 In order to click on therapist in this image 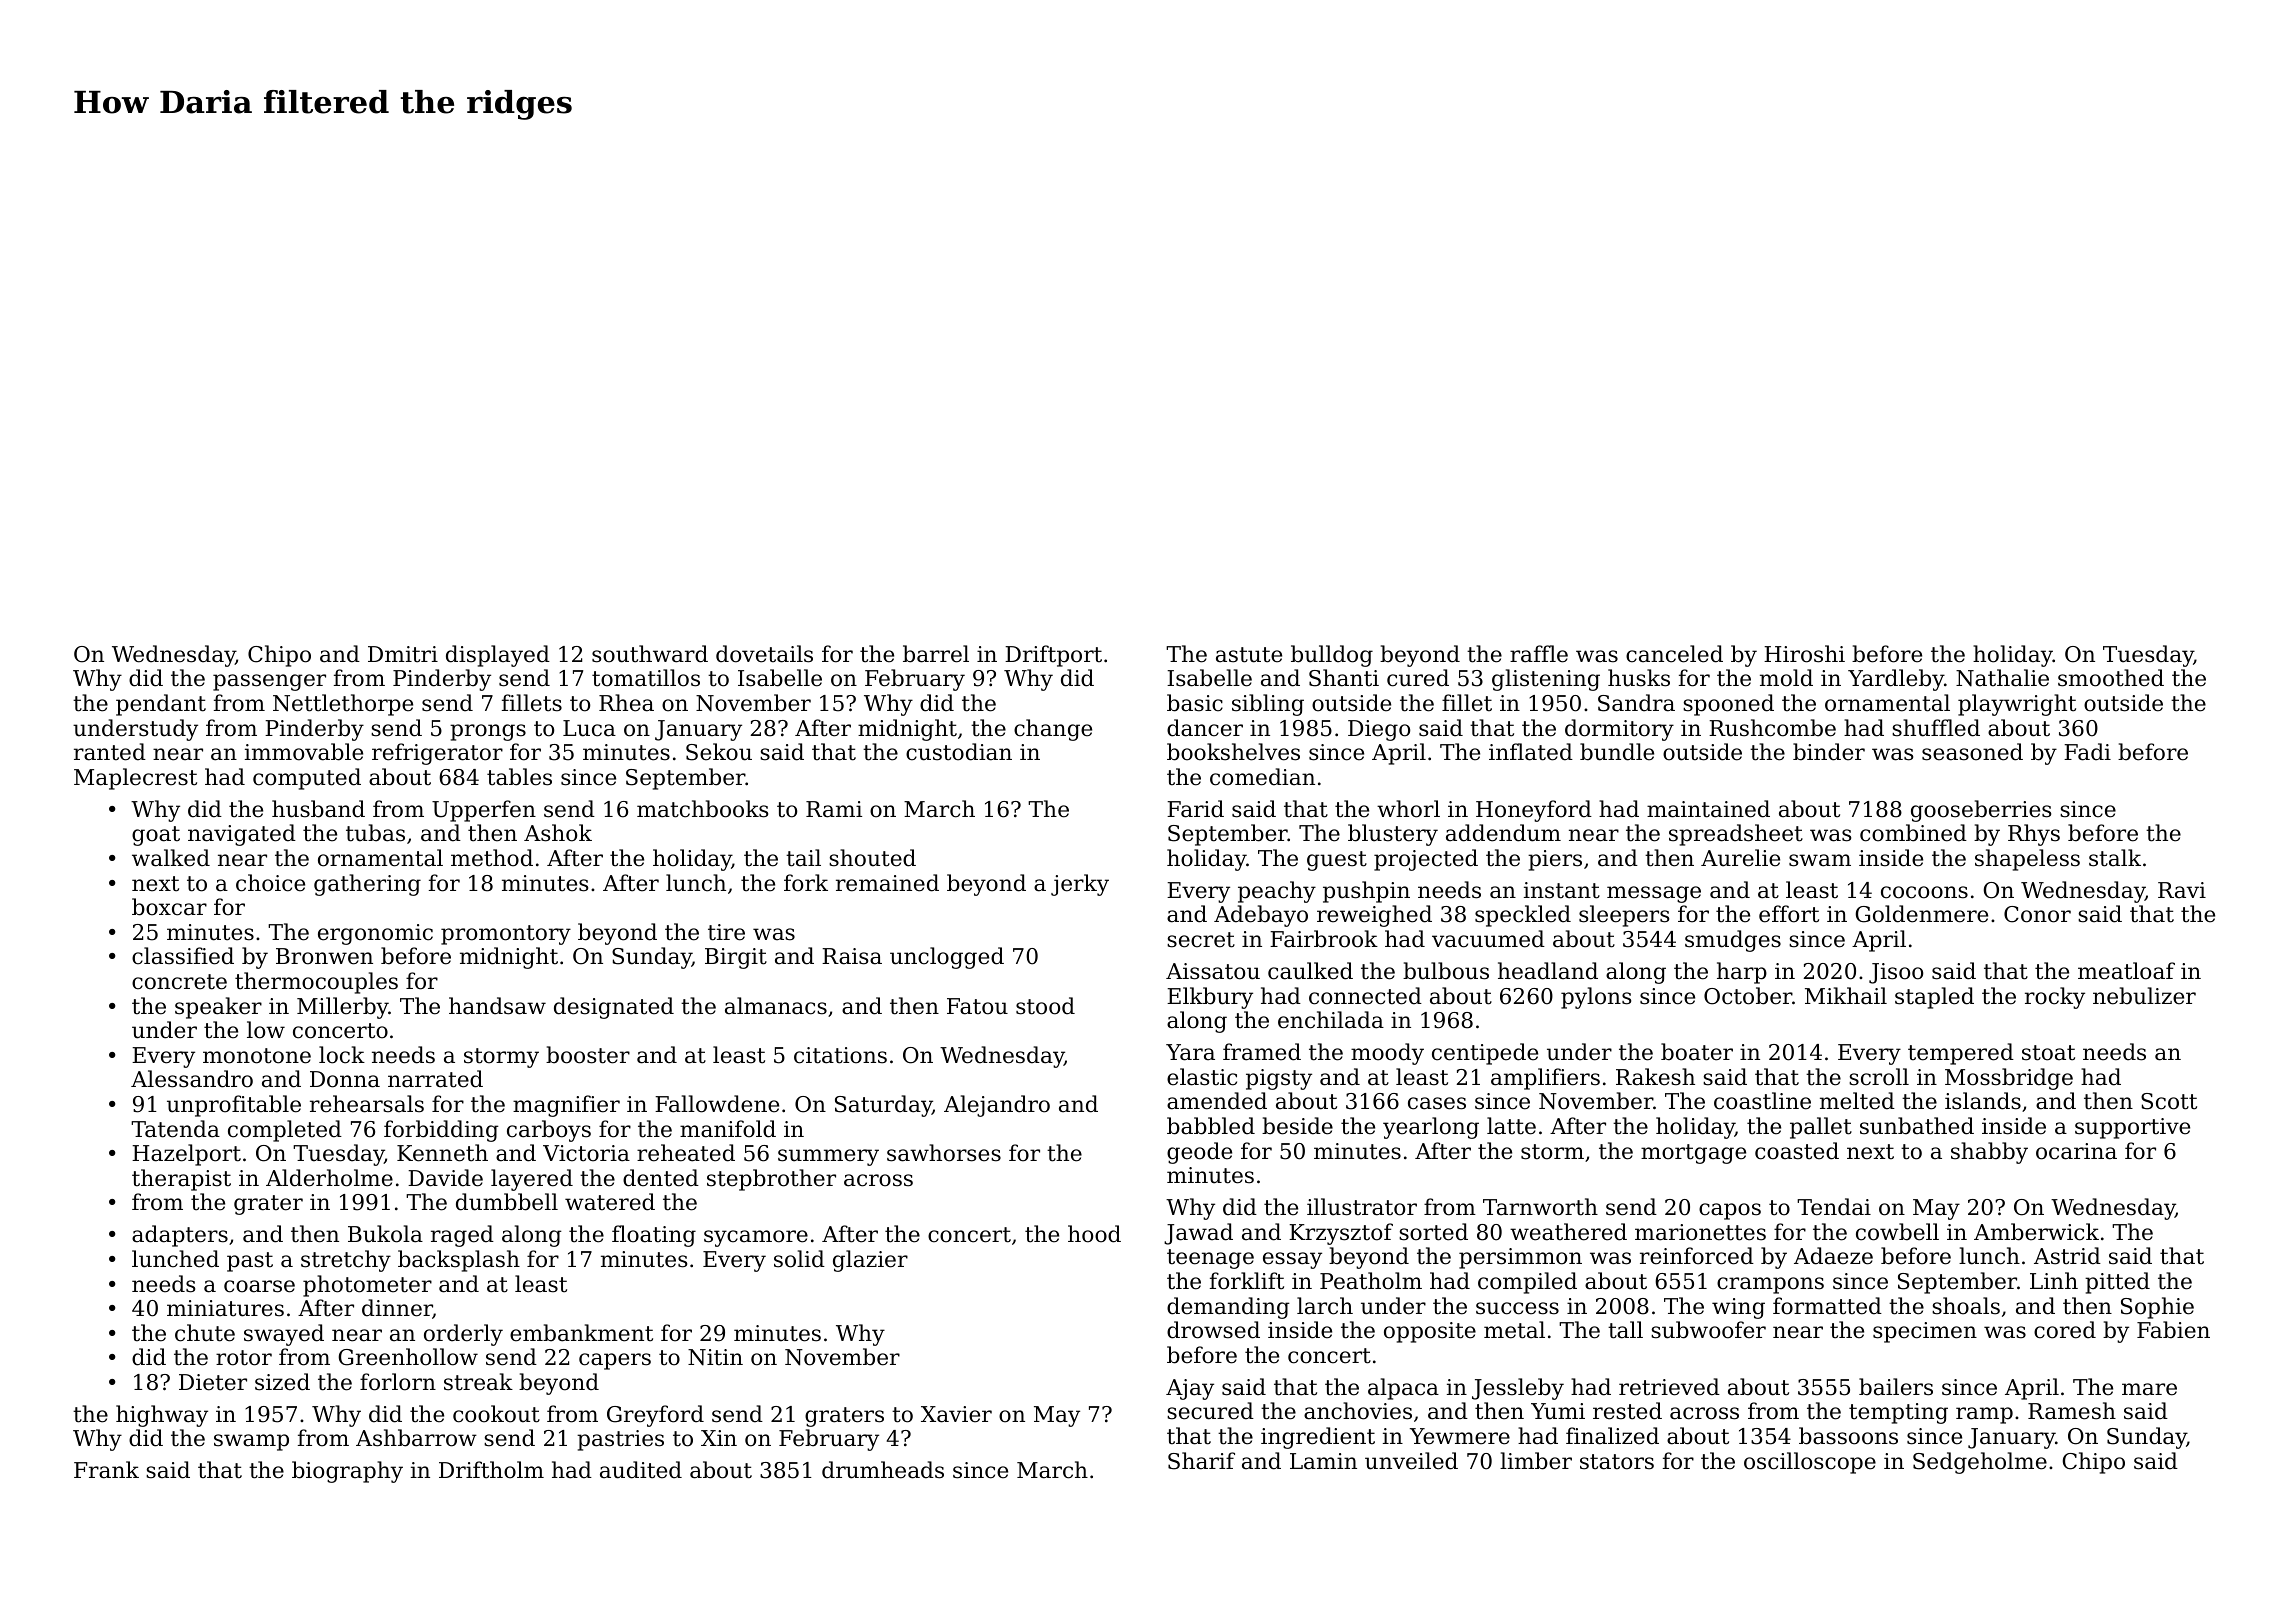, I will do `click(181, 1180)`.
